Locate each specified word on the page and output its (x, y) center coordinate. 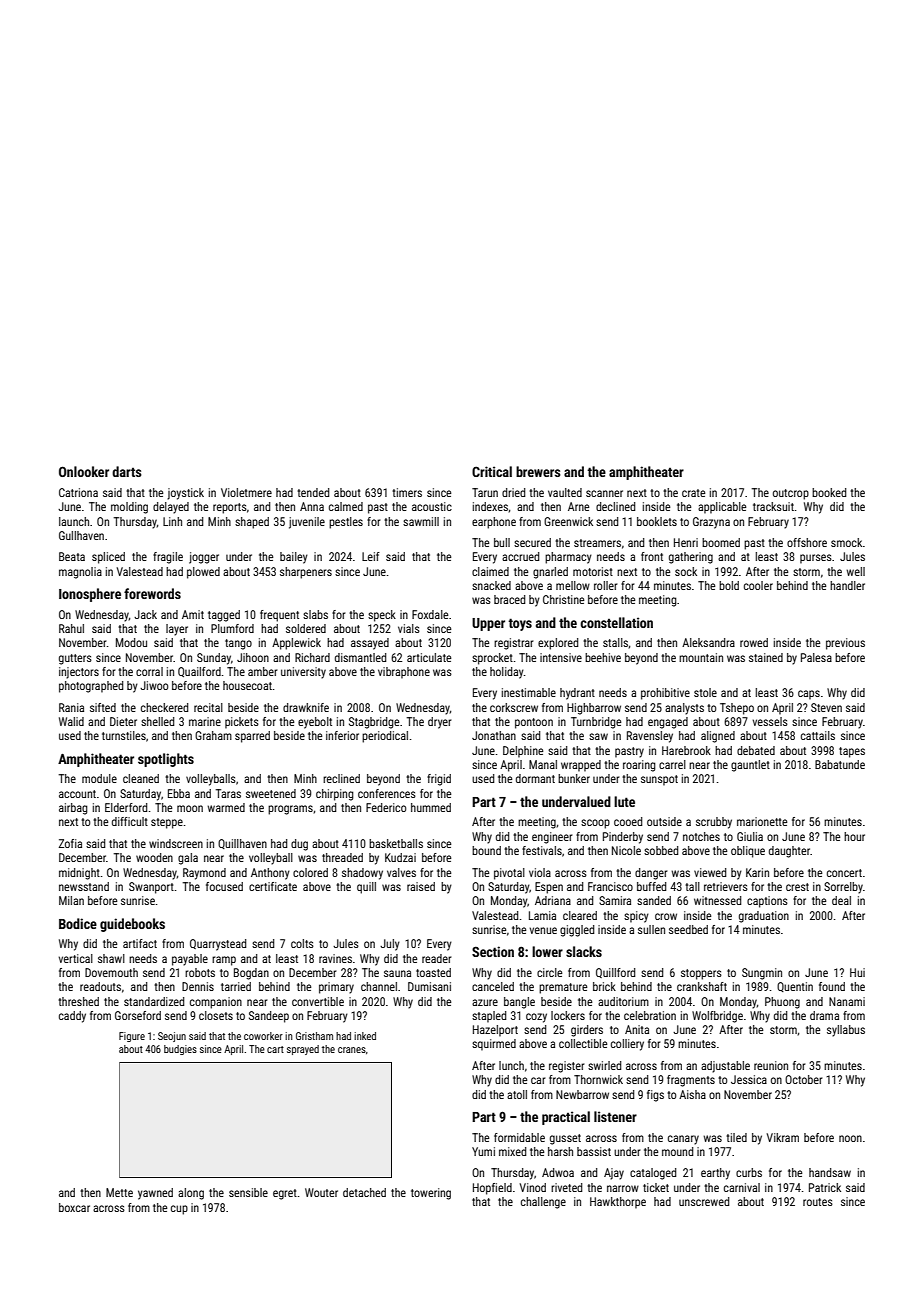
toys (520, 624)
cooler (758, 585)
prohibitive (665, 694)
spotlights (166, 760)
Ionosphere (90, 595)
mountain (701, 657)
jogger (204, 558)
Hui (857, 972)
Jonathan (494, 735)
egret (285, 1194)
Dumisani (429, 986)
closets (216, 1015)
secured (532, 542)
